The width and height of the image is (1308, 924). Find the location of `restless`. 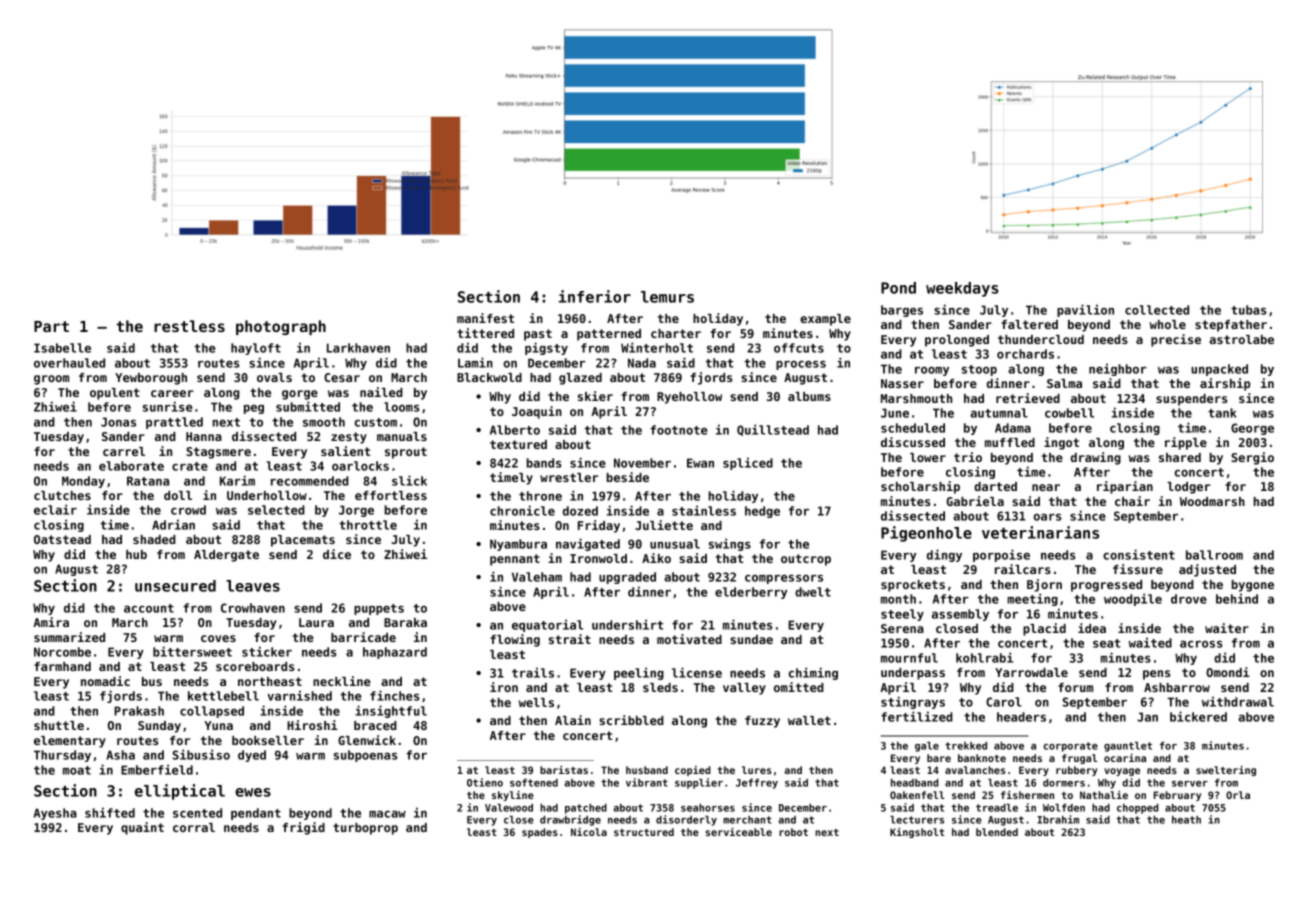

restless is located at coordinates (189, 326).
